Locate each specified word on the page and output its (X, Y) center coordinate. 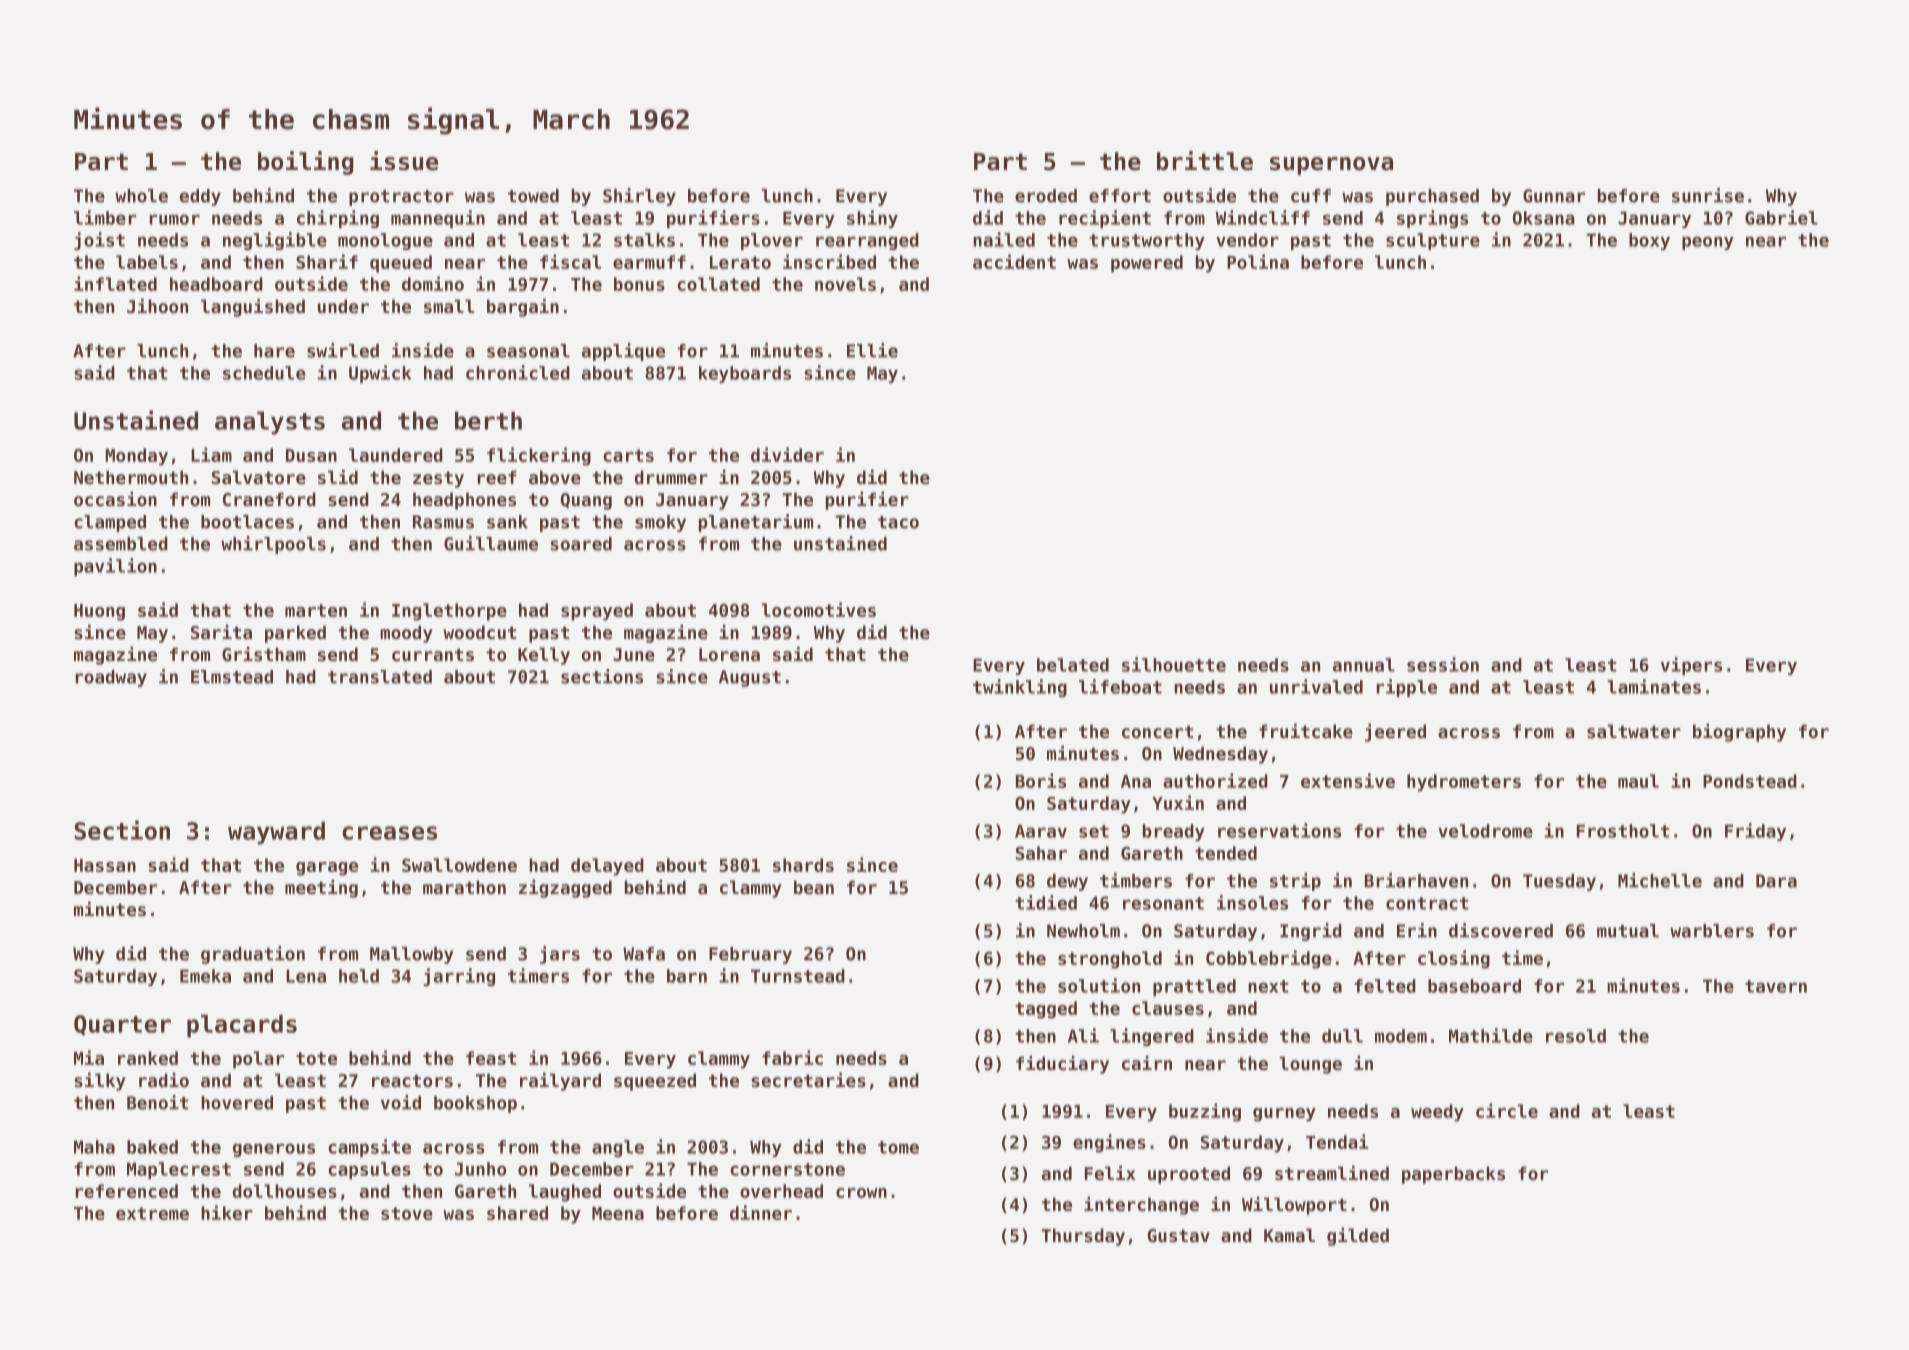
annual (1364, 665)
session (1443, 664)
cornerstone (787, 1169)
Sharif (327, 261)
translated (380, 677)
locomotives (819, 609)
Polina (1258, 261)
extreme (152, 1213)
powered (1147, 264)
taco (898, 522)
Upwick (380, 374)
